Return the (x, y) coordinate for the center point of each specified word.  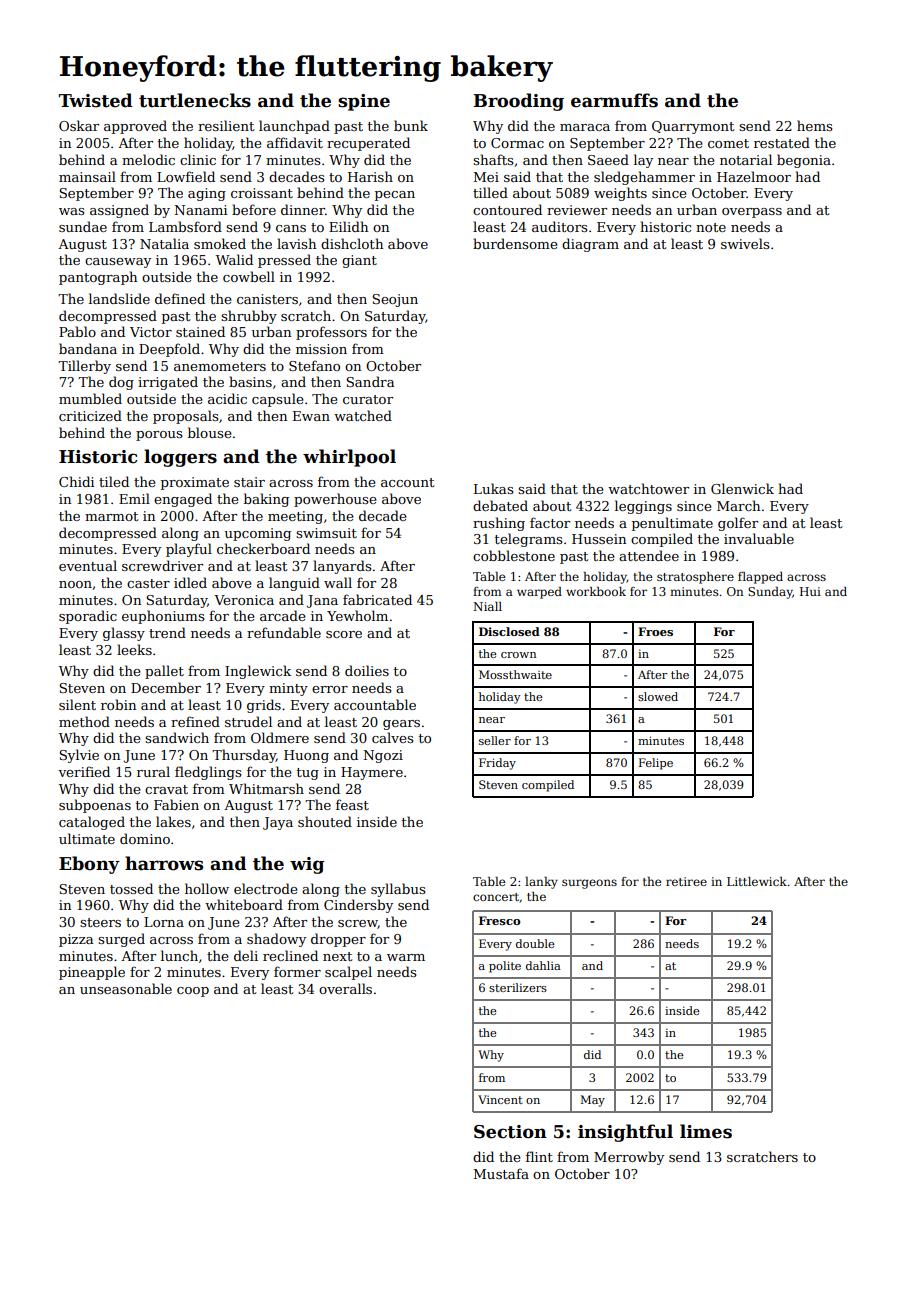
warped (539, 593)
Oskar (79, 125)
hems (815, 125)
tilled (490, 192)
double (535, 943)
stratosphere (695, 578)
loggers (180, 458)
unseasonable (126, 988)
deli (246, 955)
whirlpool (349, 458)
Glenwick (742, 488)
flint (539, 1156)
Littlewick (757, 881)
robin (118, 704)
